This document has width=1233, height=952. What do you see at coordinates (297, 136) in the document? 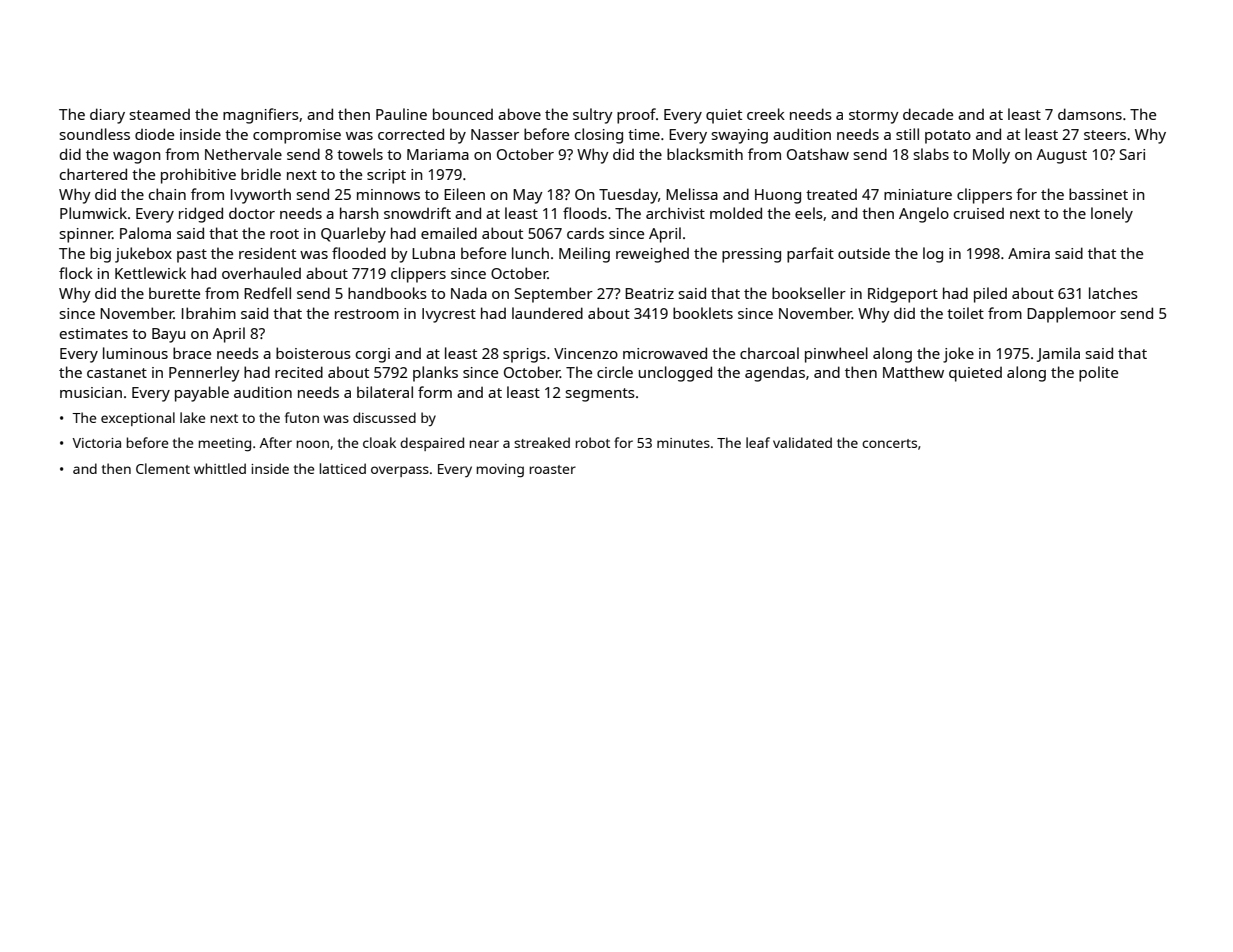
I see `compromise` at bounding box center [297, 136].
